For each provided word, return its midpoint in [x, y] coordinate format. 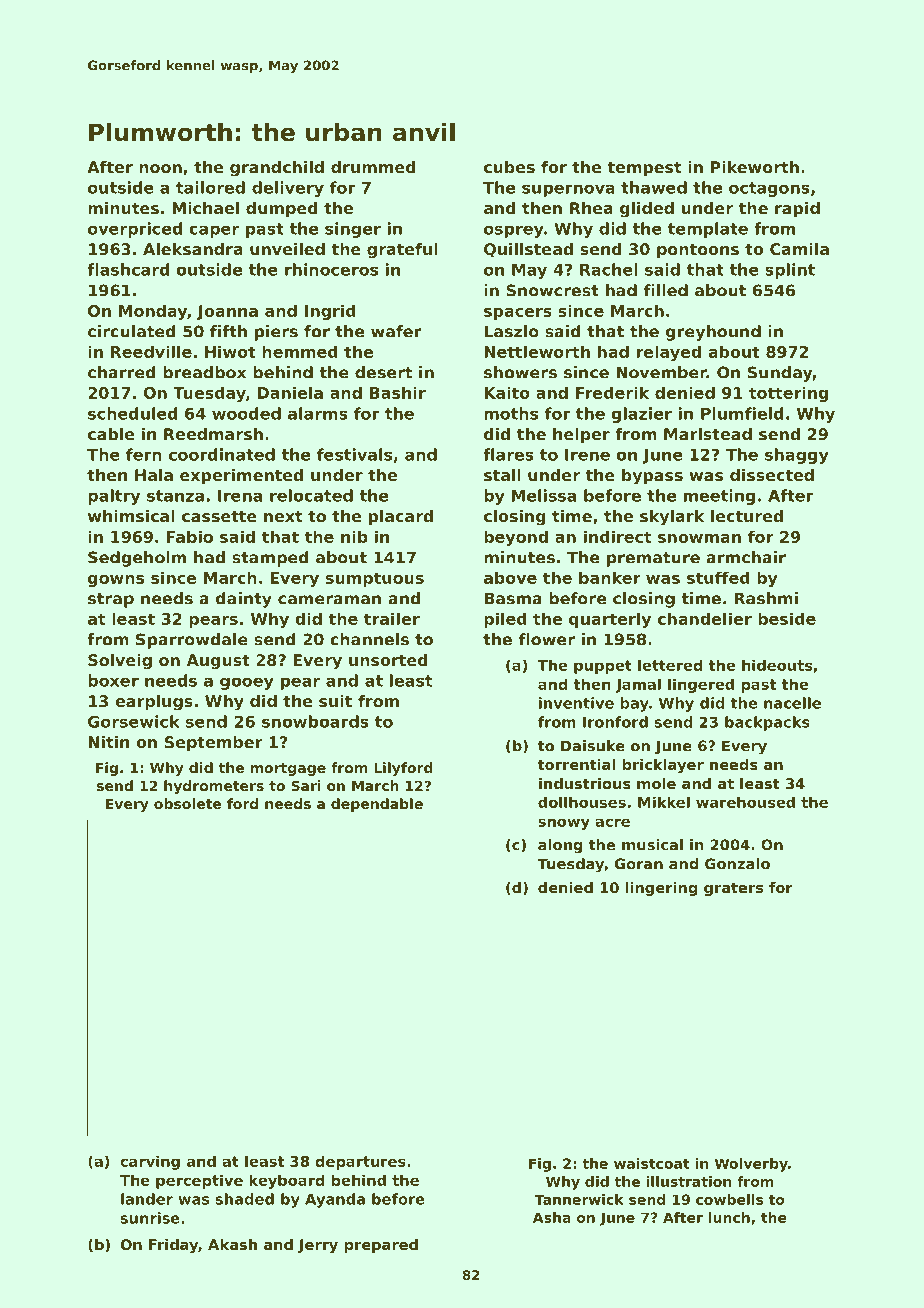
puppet [603, 667]
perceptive [199, 1181]
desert [383, 372]
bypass [652, 477]
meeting [719, 497]
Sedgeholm [137, 559]
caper [214, 231]
